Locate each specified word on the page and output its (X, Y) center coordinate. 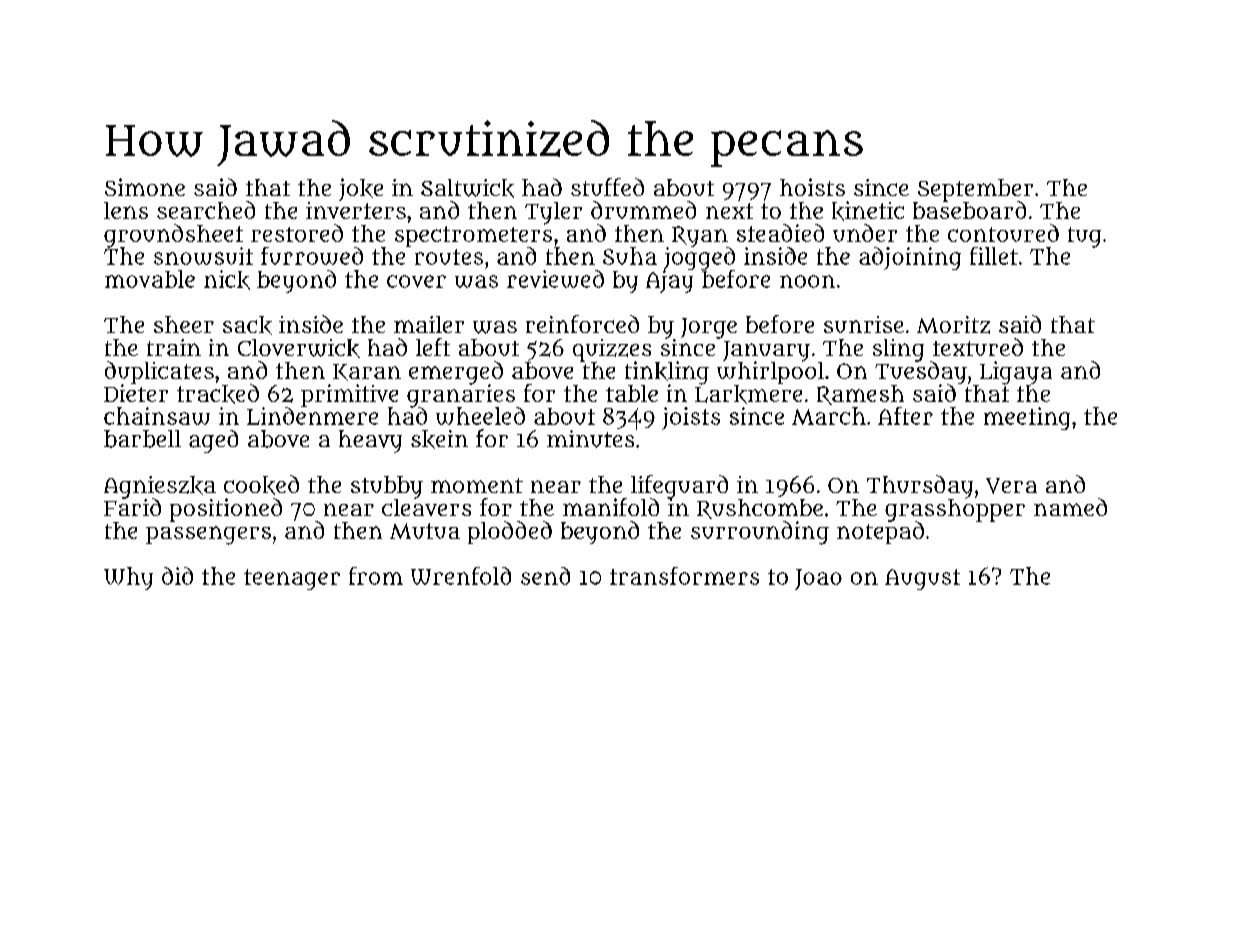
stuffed (607, 187)
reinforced (582, 324)
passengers (208, 535)
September (975, 190)
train (174, 347)
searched (206, 210)
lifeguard (679, 486)
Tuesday (921, 372)
